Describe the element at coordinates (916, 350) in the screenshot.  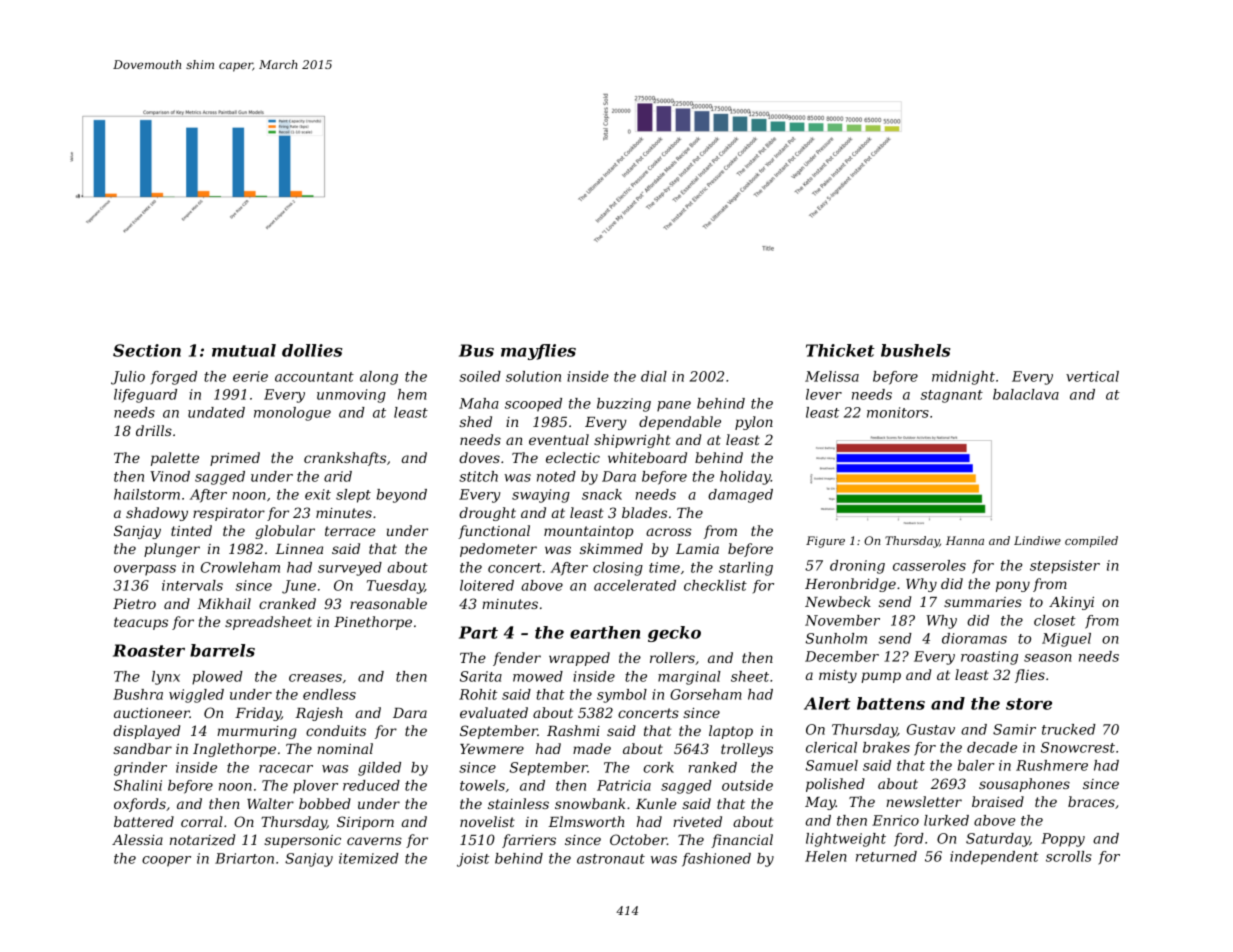
I see `bushels` at that location.
